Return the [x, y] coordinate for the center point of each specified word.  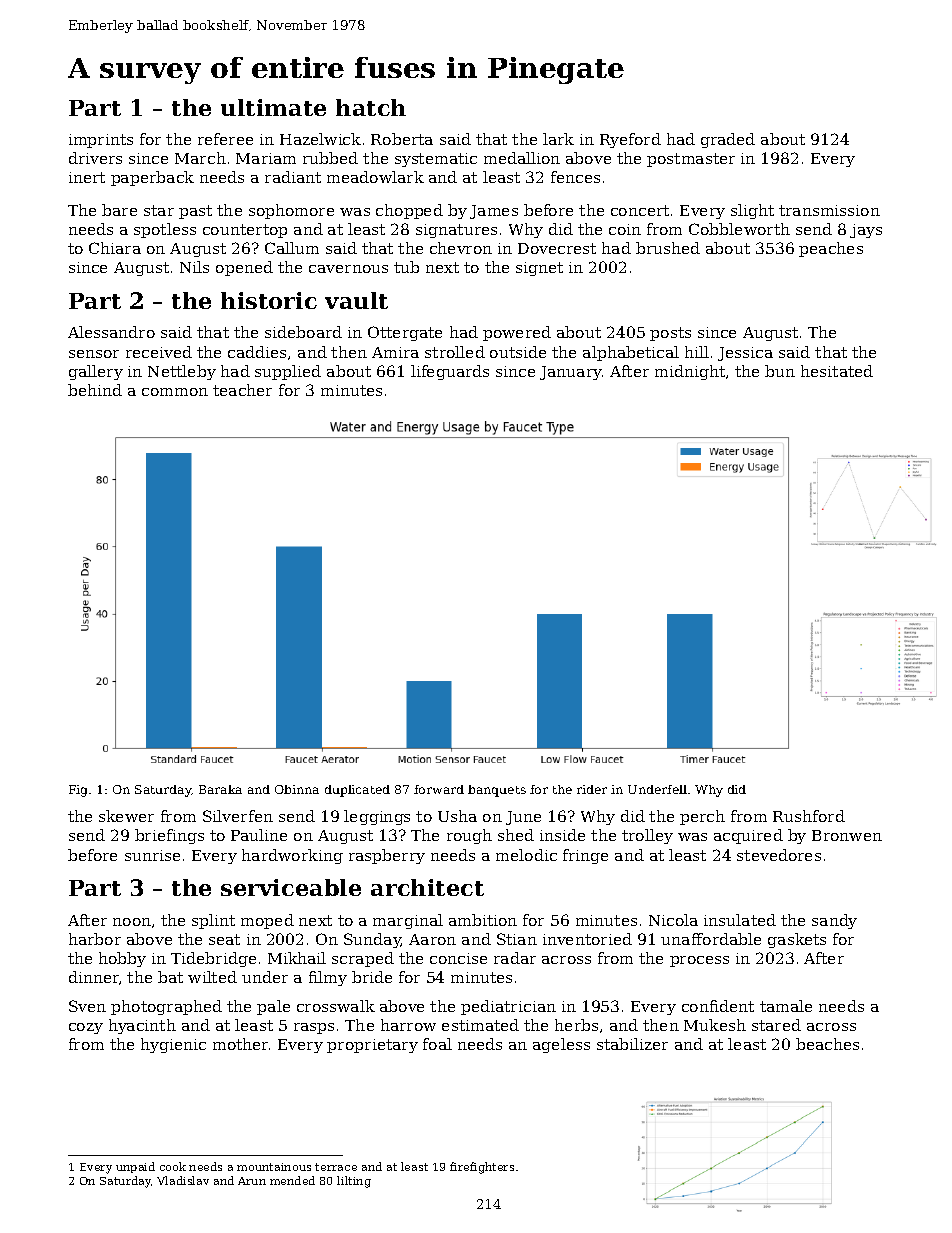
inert [87, 177]
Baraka [220, 789]
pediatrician [508, 1007]
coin [625, 229]
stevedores [779, 855]
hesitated [837, 371]
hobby [122, 959]
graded [728, 140]
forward [439, 789]
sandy [834, 921]
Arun [252, 1181]
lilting [354, 1182]
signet [539, 269]
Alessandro [111, 332]
